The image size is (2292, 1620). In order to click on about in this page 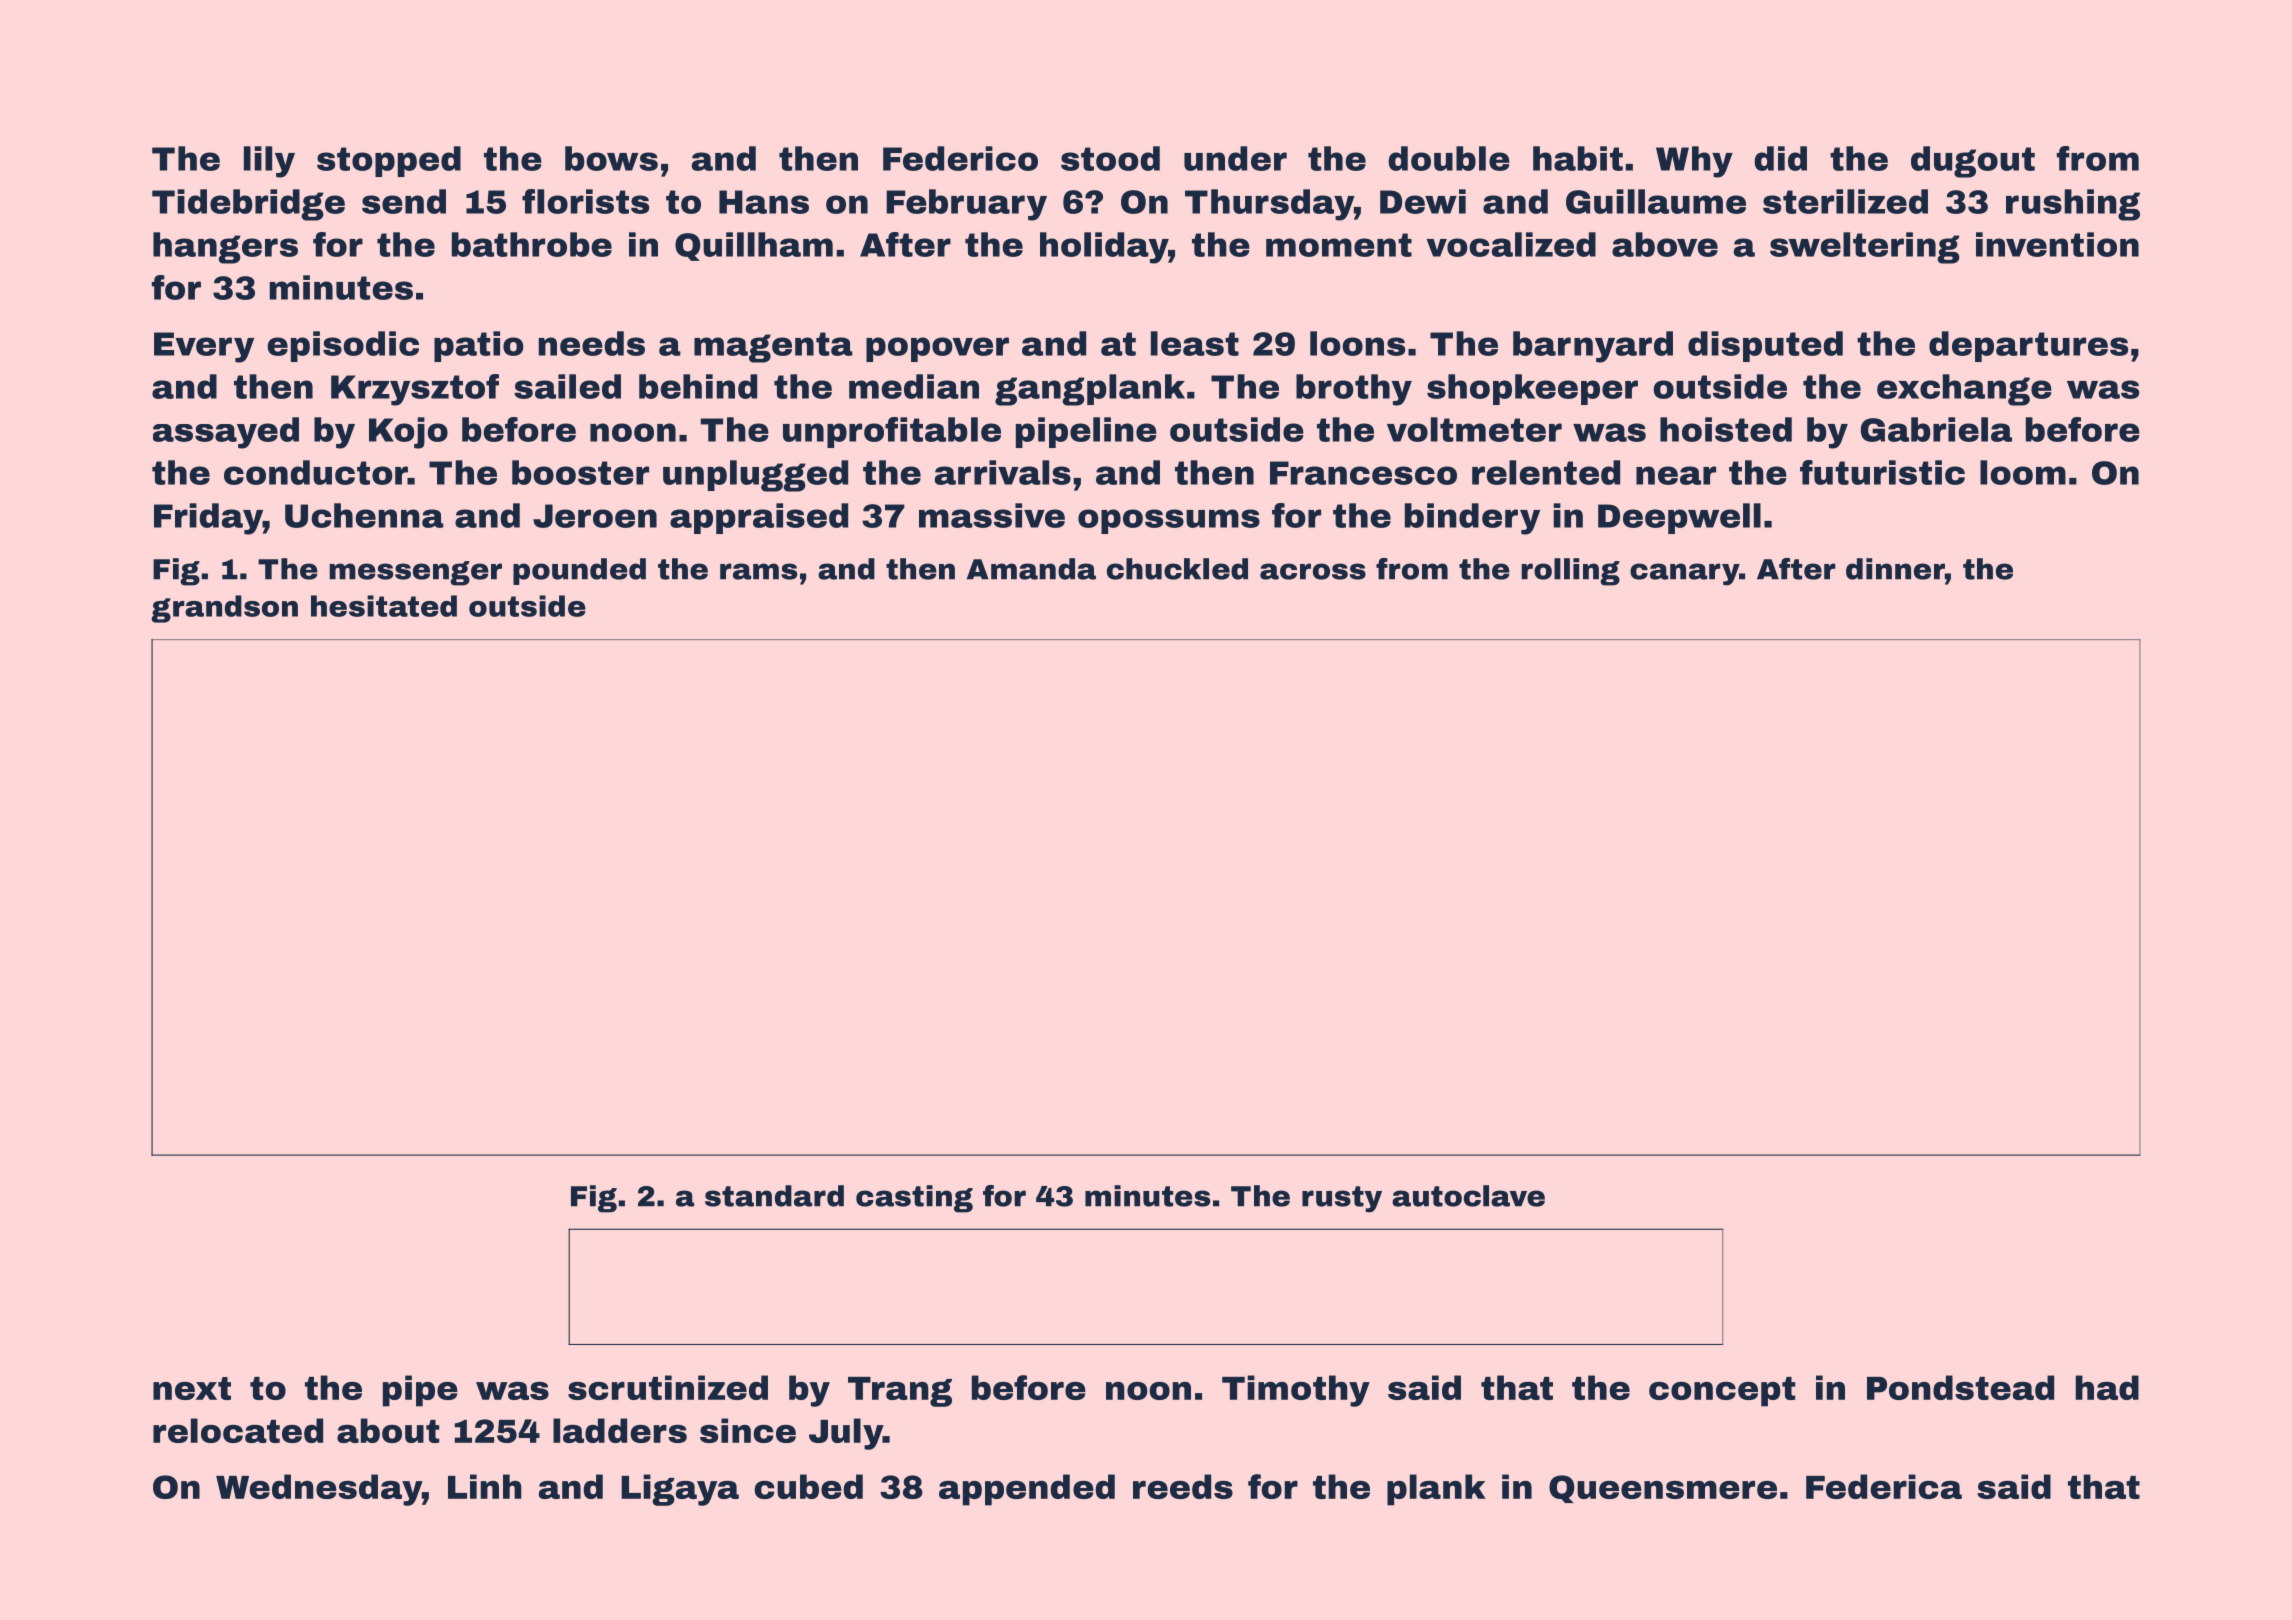, I will do `click(388, 1430)`.
